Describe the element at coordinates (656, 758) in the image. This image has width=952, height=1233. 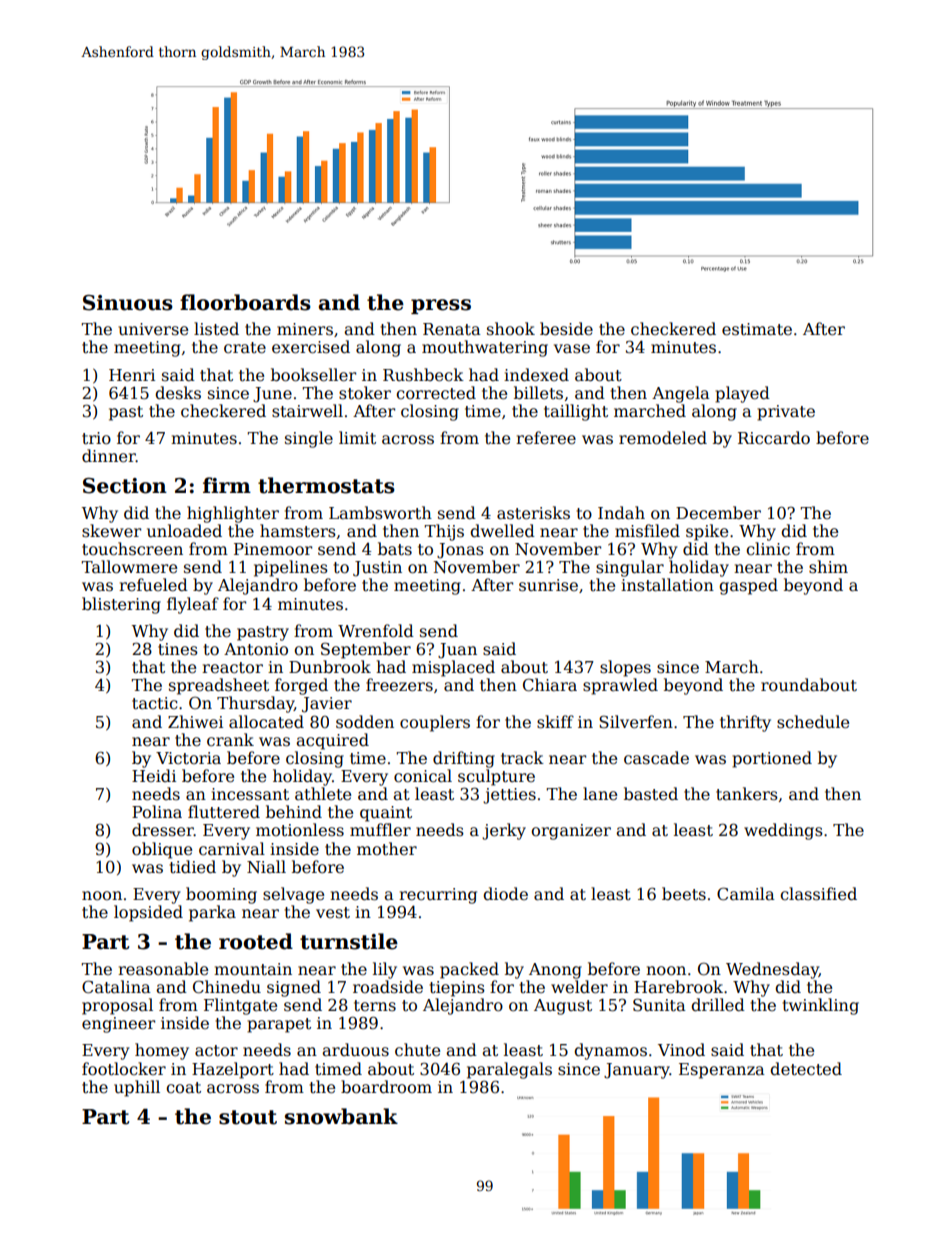
I see `cascade` at that location.
